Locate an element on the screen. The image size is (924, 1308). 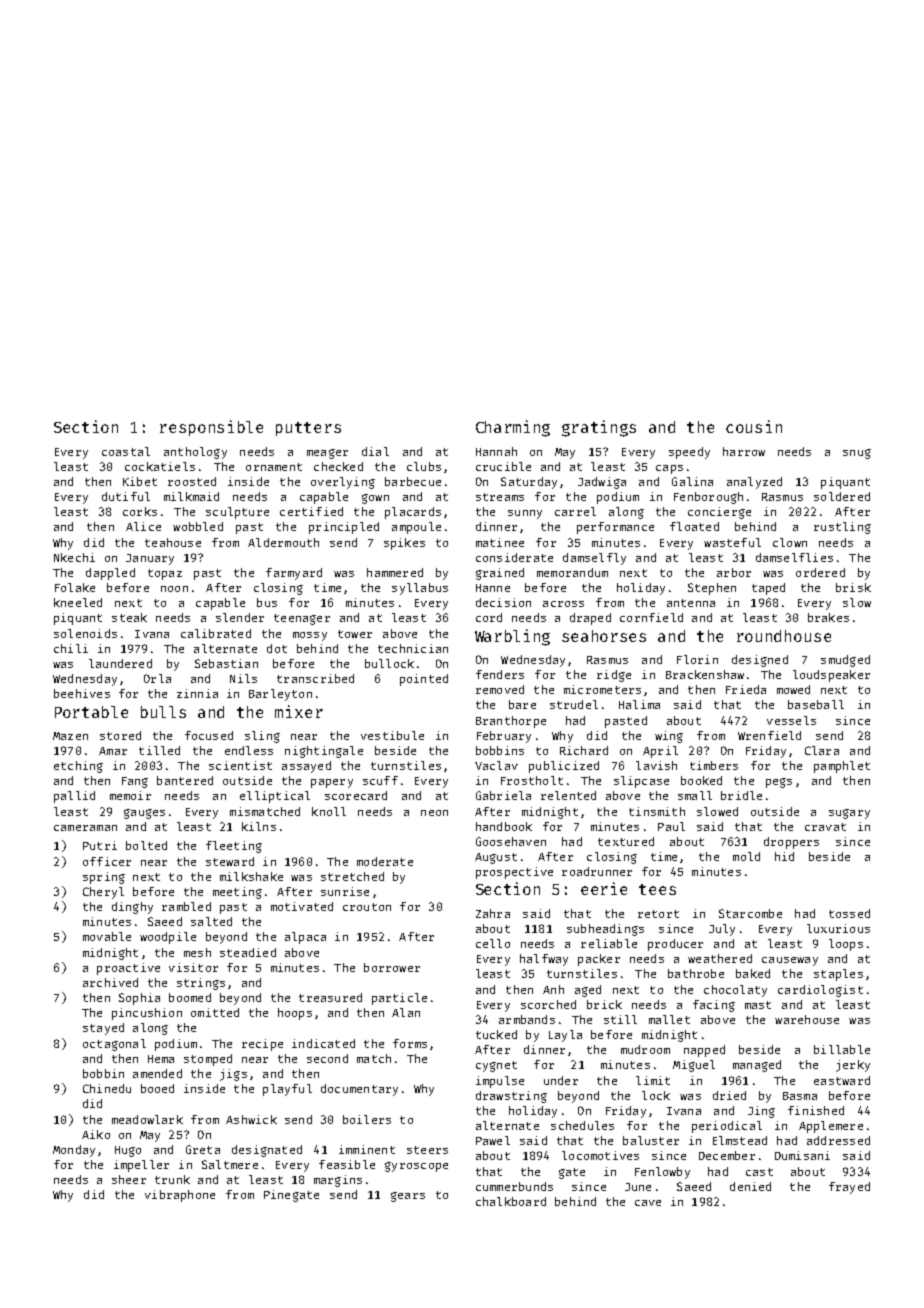
mudroom is located at coordinates (645, 1049).
